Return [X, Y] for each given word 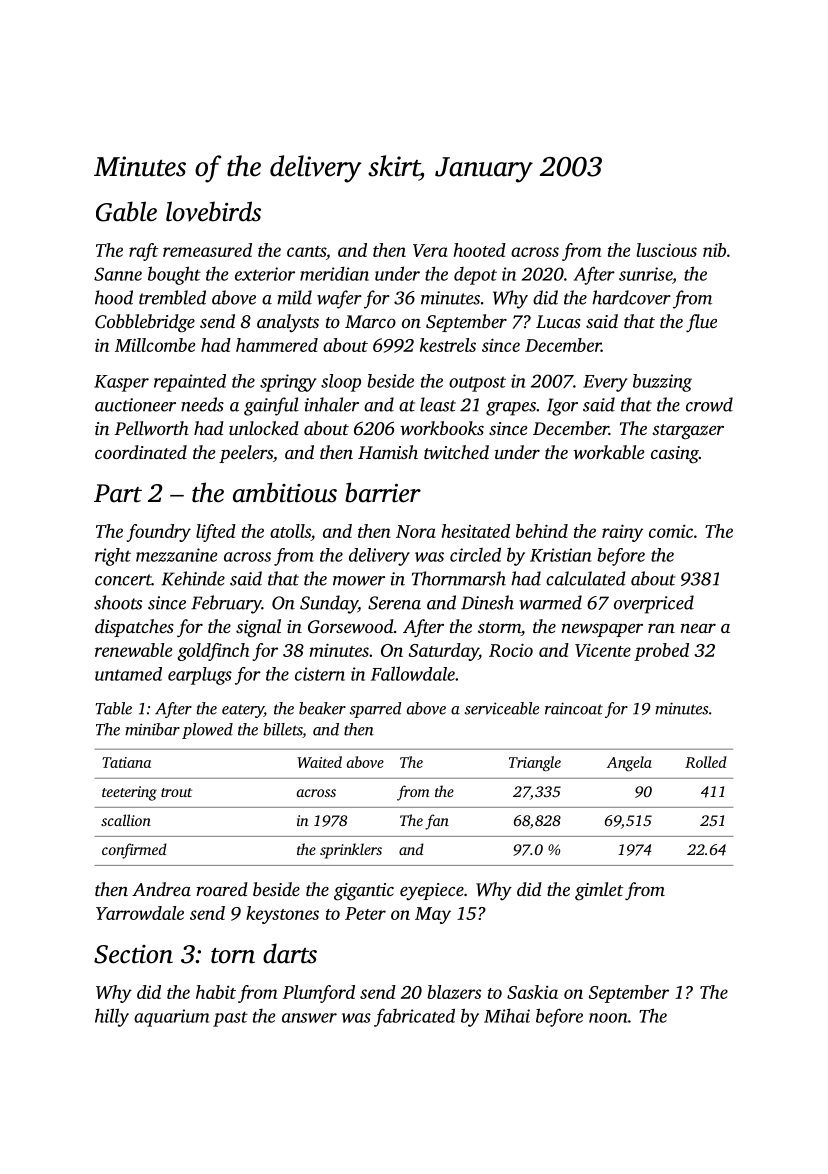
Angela [629, 764]
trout [176, 792]
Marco [370, 321]
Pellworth [151, 428]
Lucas [558, 321]
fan [437, 822]
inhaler [332, 404]
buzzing [662, 383]
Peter [365, 913]
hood [114, 297]
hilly [112, 1017]
